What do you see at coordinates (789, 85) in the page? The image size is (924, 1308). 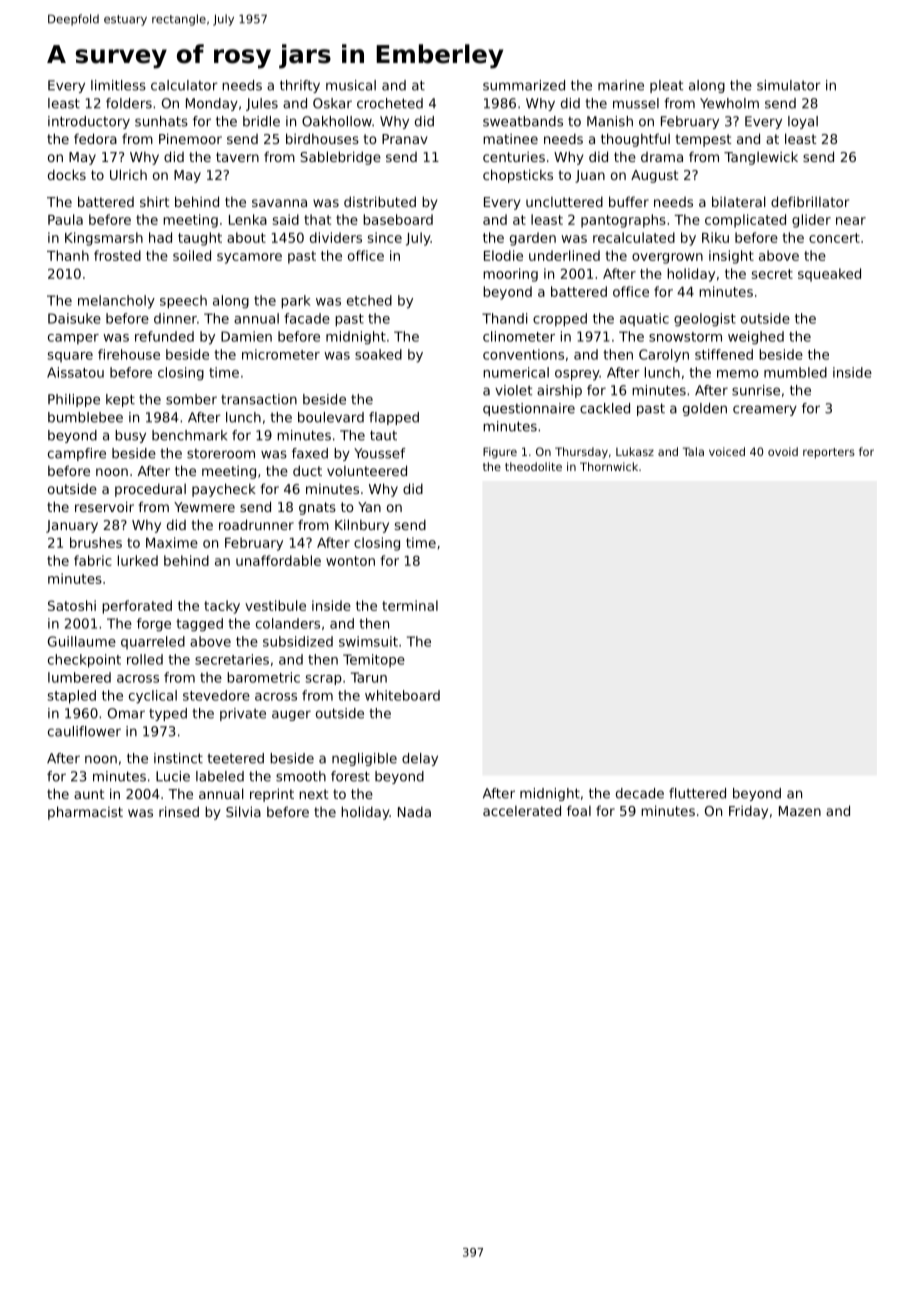 I see `simulator` at bounding box center [789, 85].
